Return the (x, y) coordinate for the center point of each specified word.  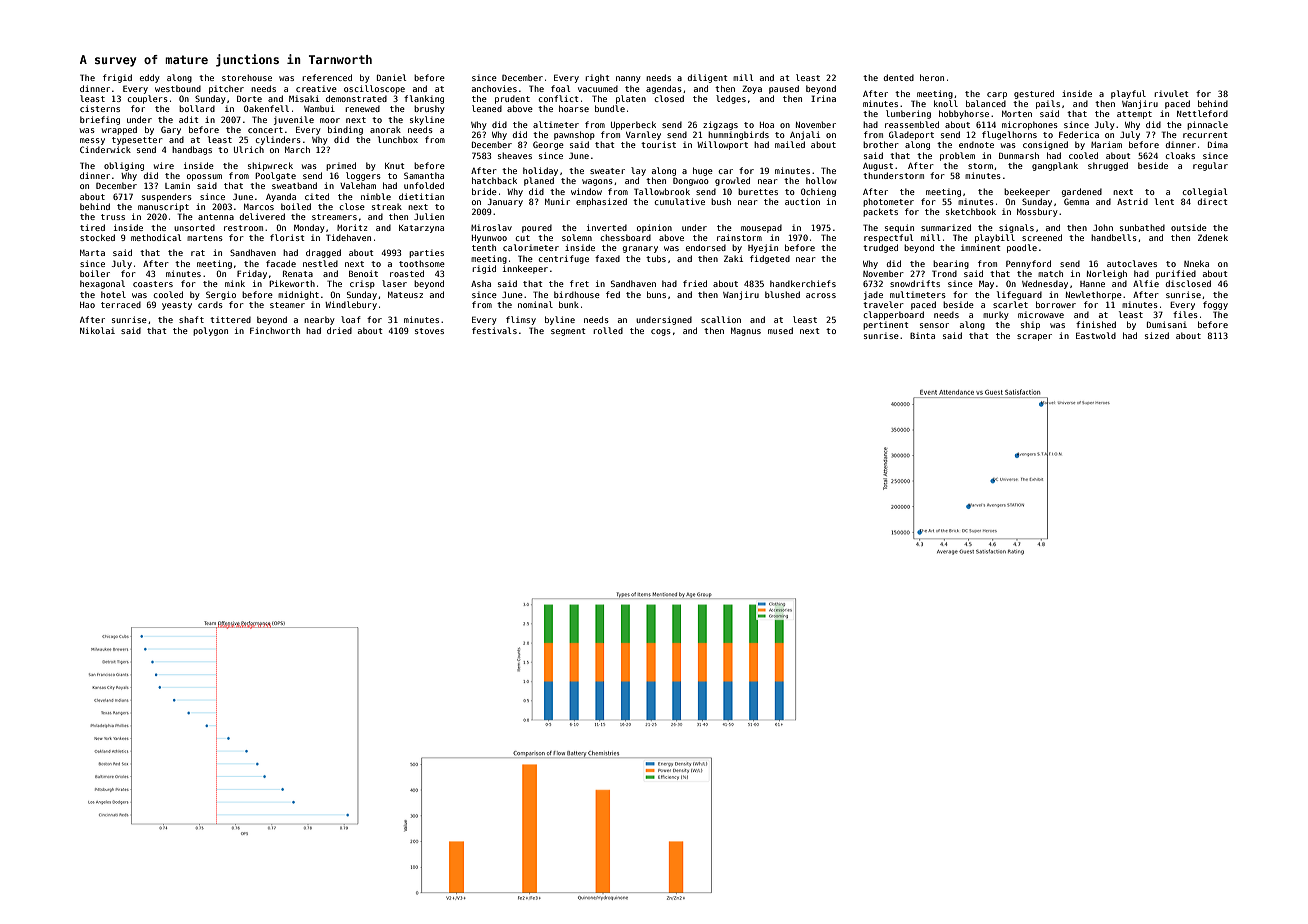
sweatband (294, 185)
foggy (1215, 305)
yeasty (177, 306)
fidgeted (770, 259)
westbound (178, 88)
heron (932, 77)
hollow (821, 180)
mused (780, 330)
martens (205, 238)
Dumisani (1167, 324)
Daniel (391, 77)
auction (802, 201)
